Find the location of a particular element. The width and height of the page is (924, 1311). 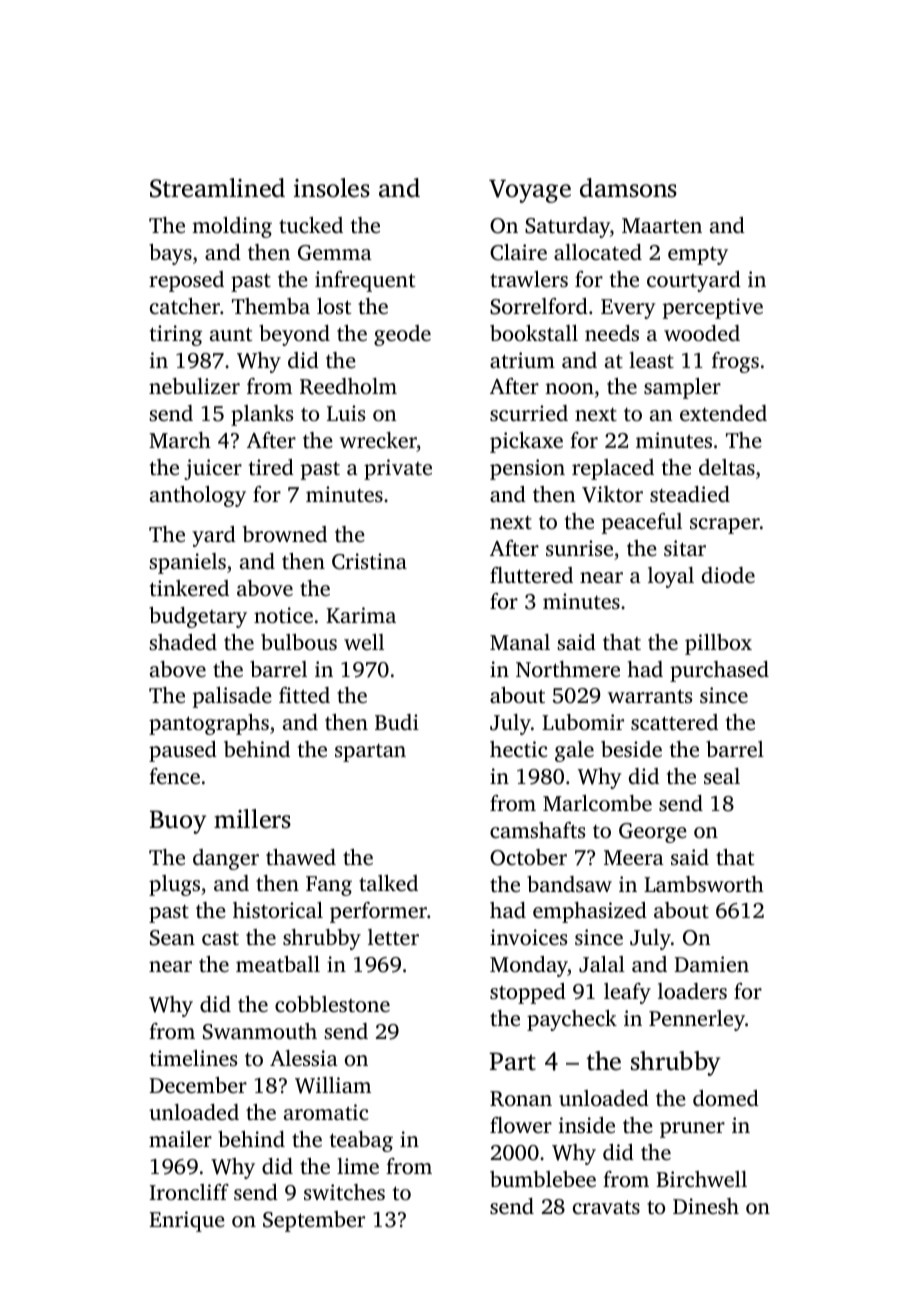

December is located at coordinates (198, 1085).
